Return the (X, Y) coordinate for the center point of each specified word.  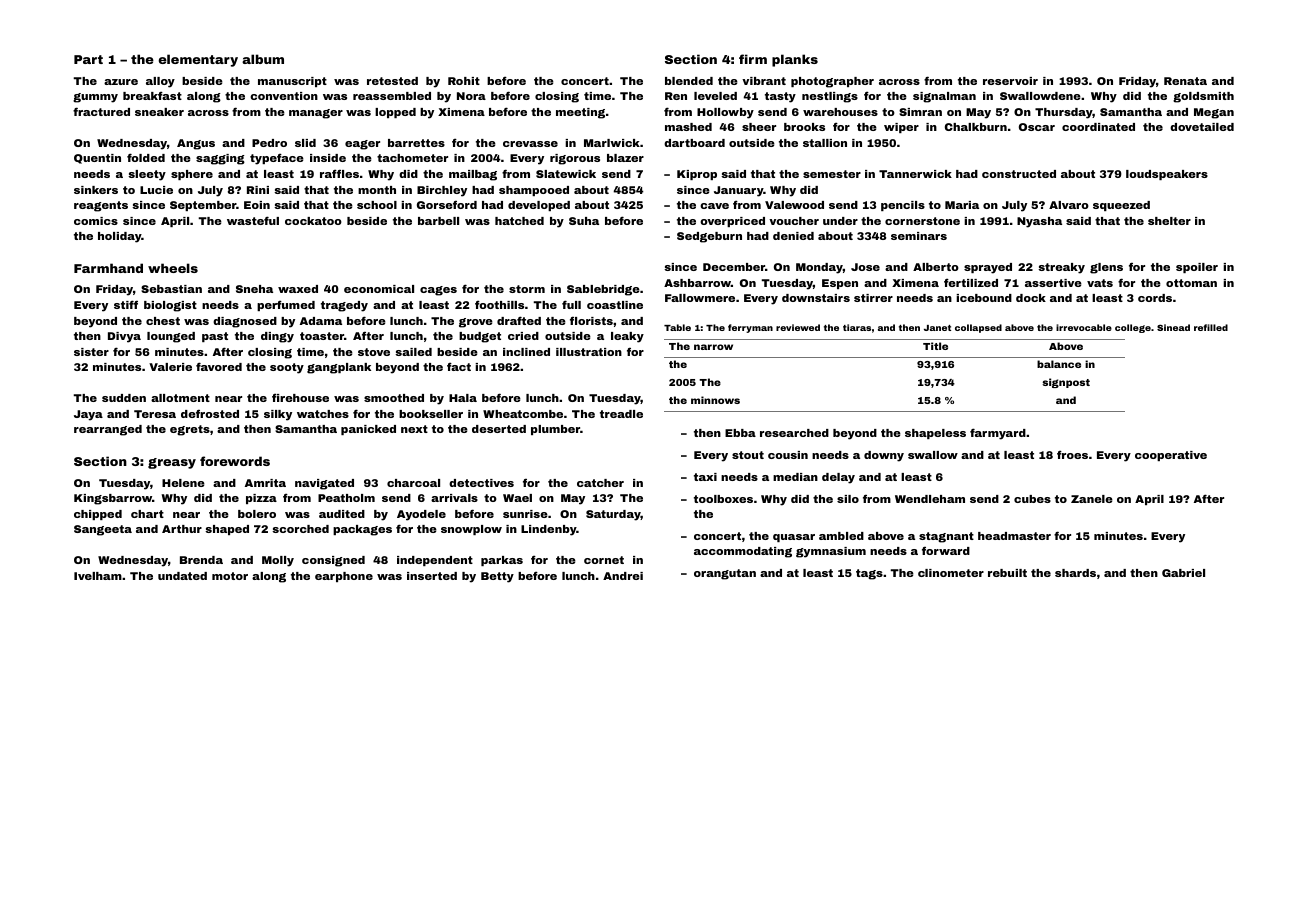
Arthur (182, 529)
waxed (298, 289)
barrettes (416, 143)
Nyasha (1039, 222)
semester (832, 174)
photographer (832, 82)
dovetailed (1202, 127)
